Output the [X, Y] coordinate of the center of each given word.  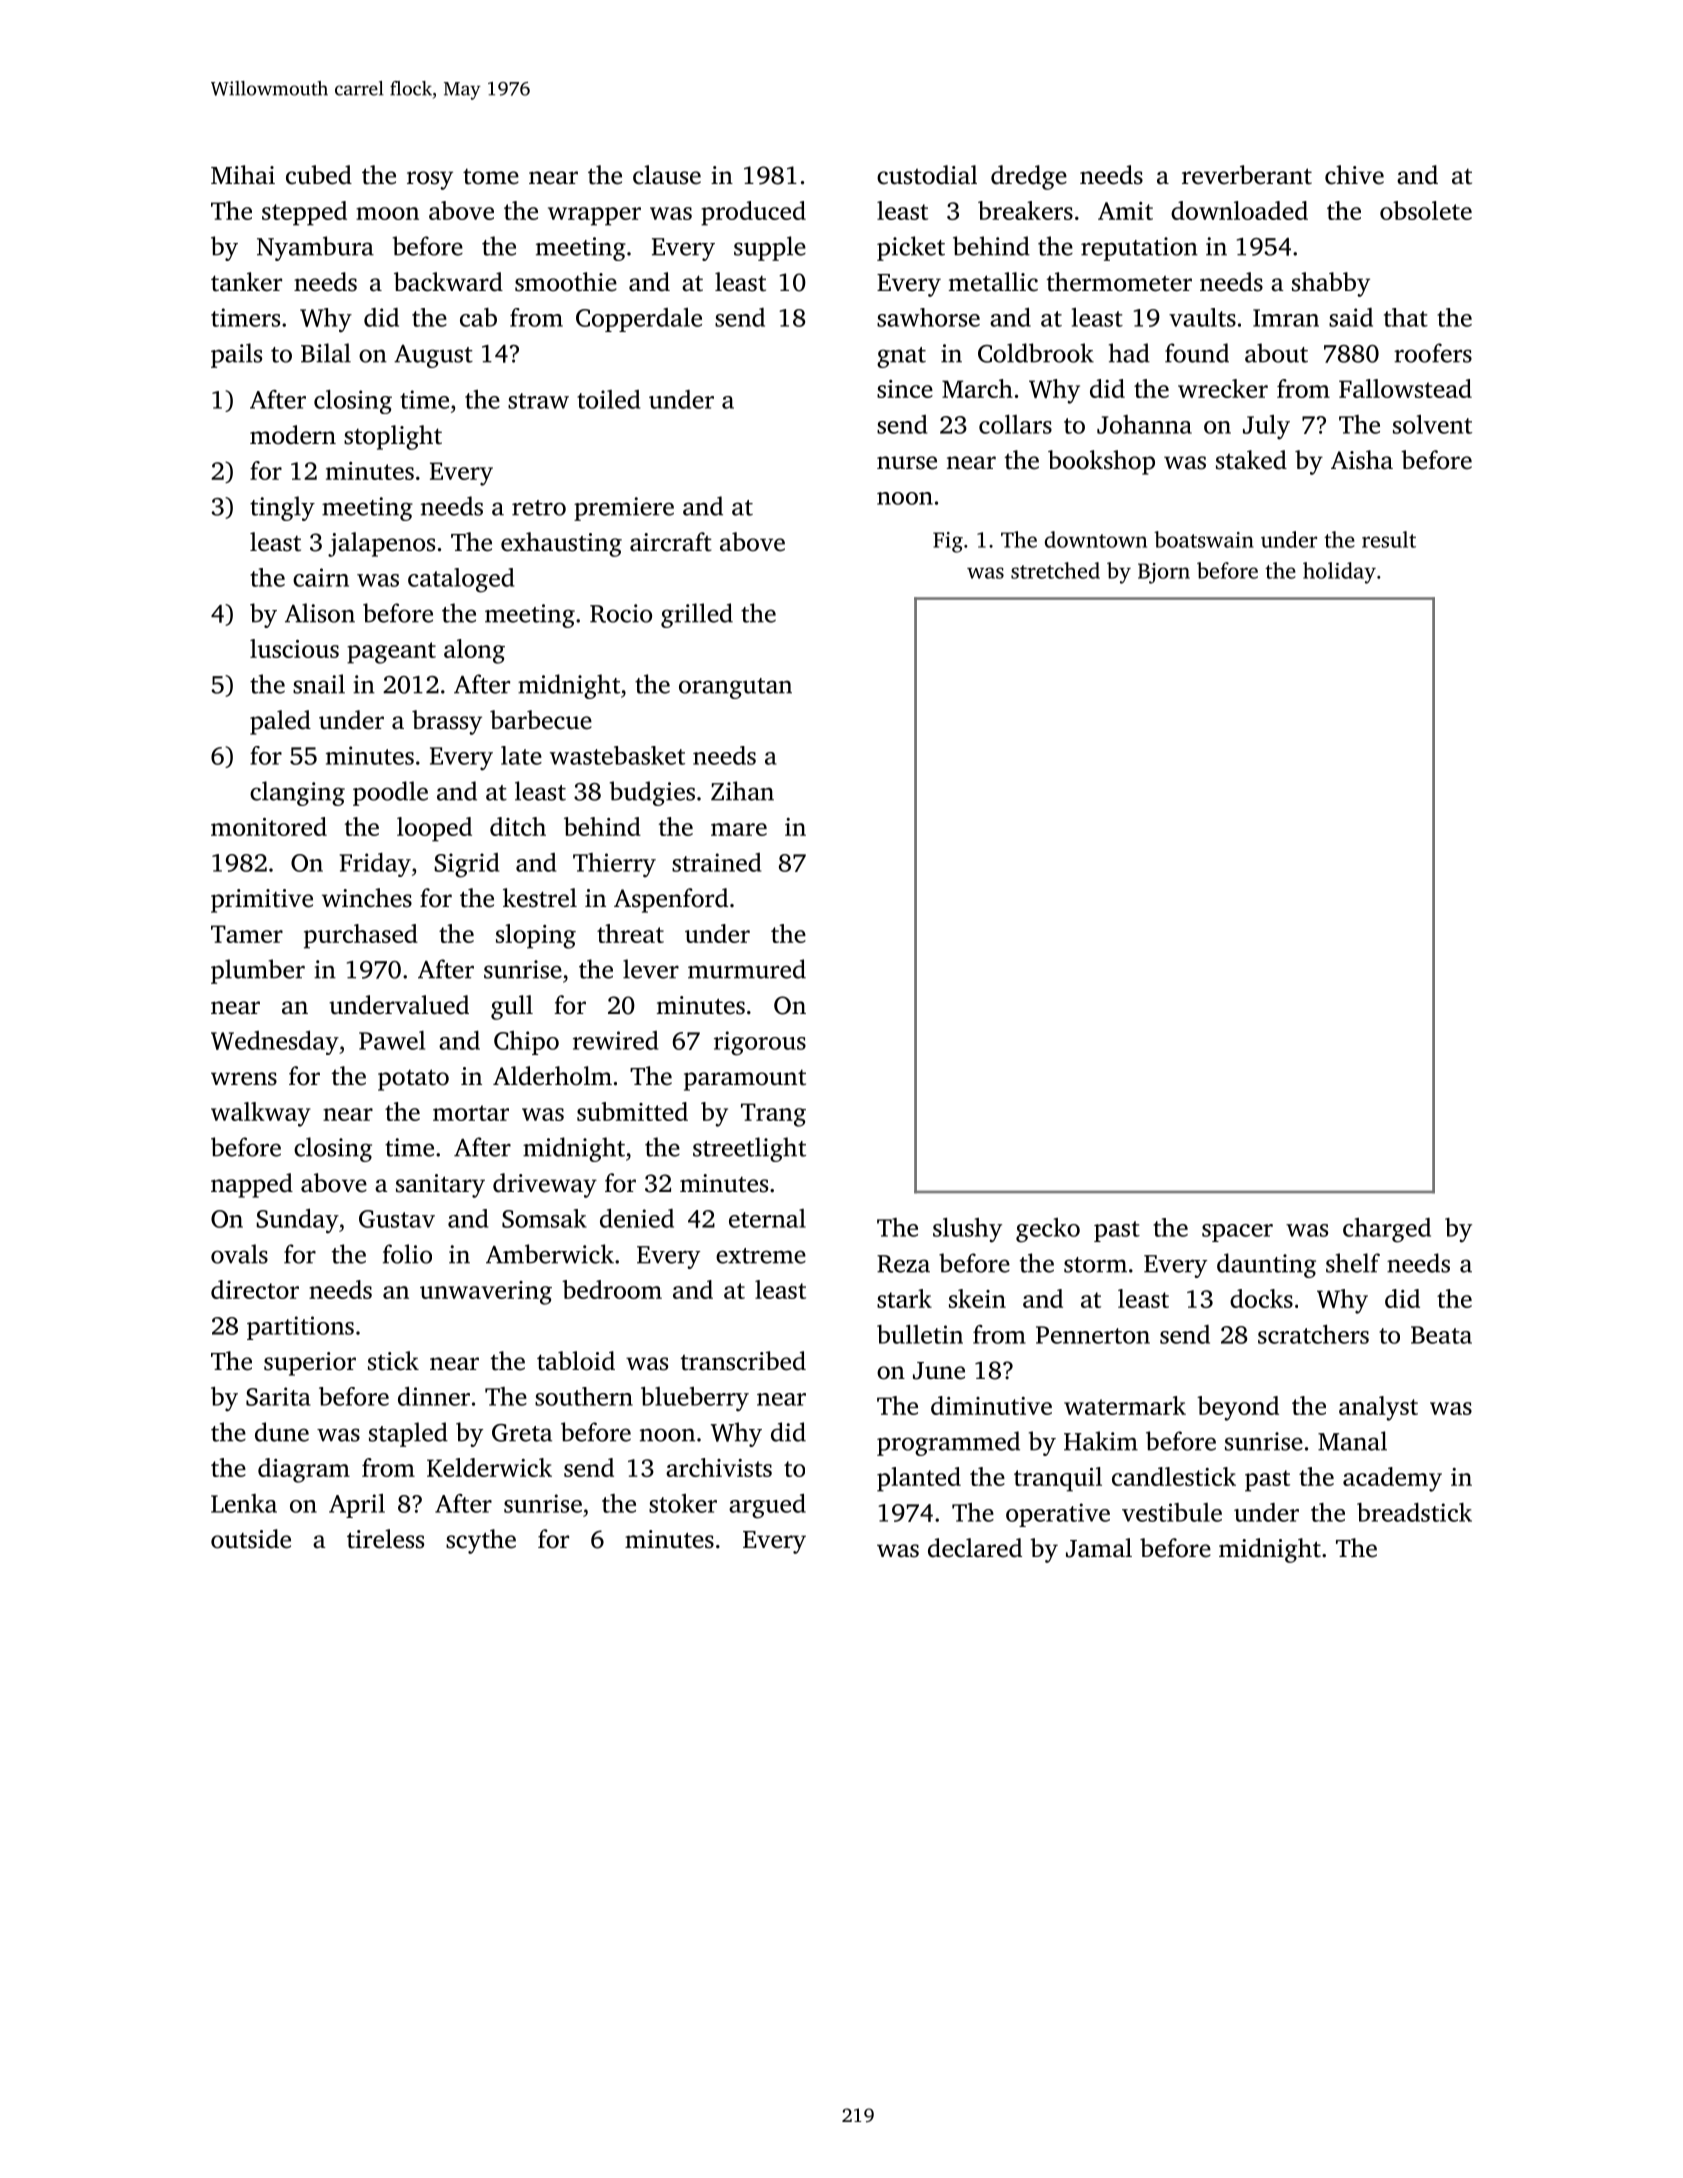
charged [1387, 1230]
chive [1354, 175]
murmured [747, 969]
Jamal [1099, 1548]
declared [975, 1548]
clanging [297, 793]
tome [491, 176]
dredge [1029, 177]
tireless [385, 1539]
